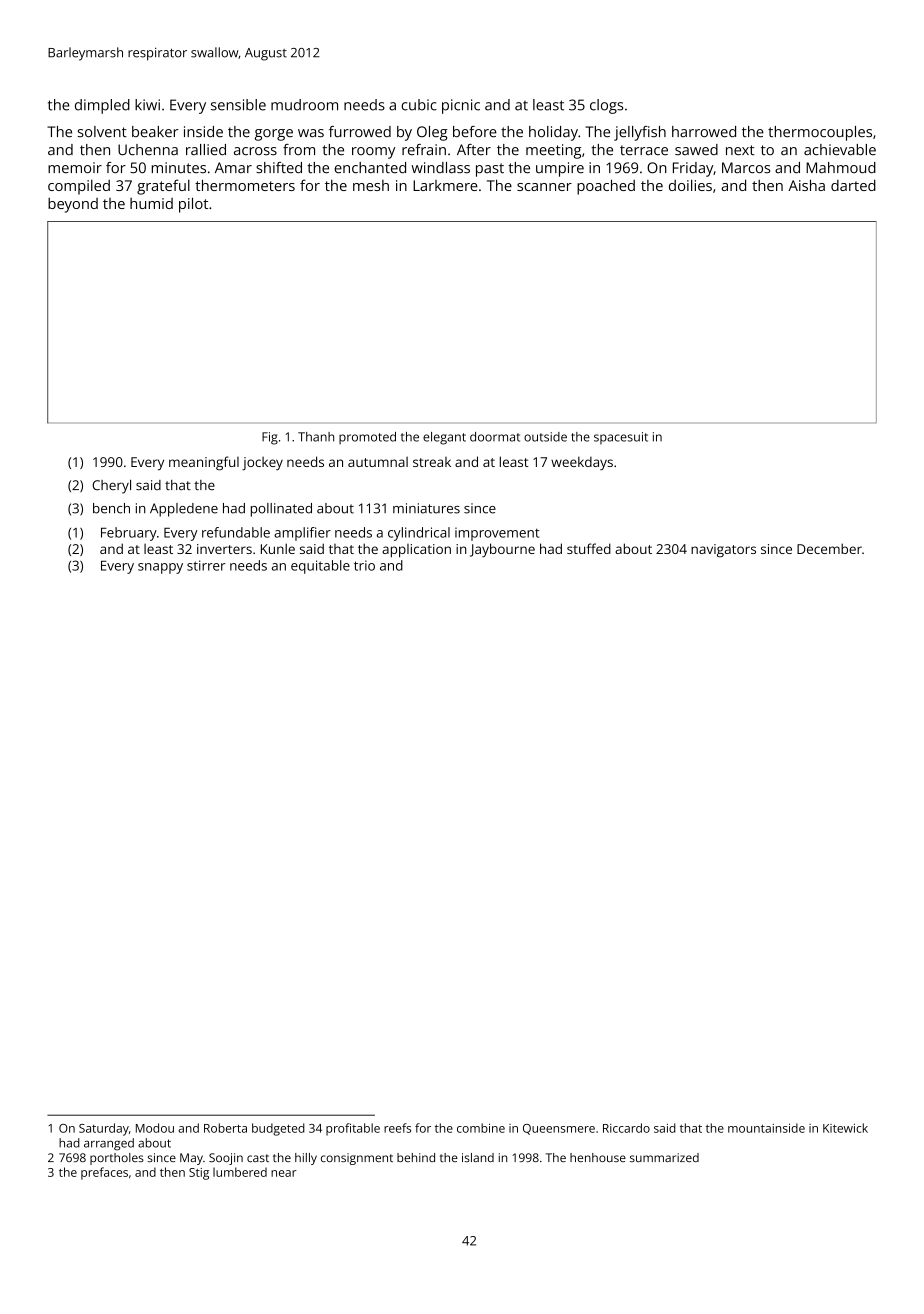  What do you see at coordinates (606, 106) in the image?
I see `clogs` at bounding box center [606, 106].
